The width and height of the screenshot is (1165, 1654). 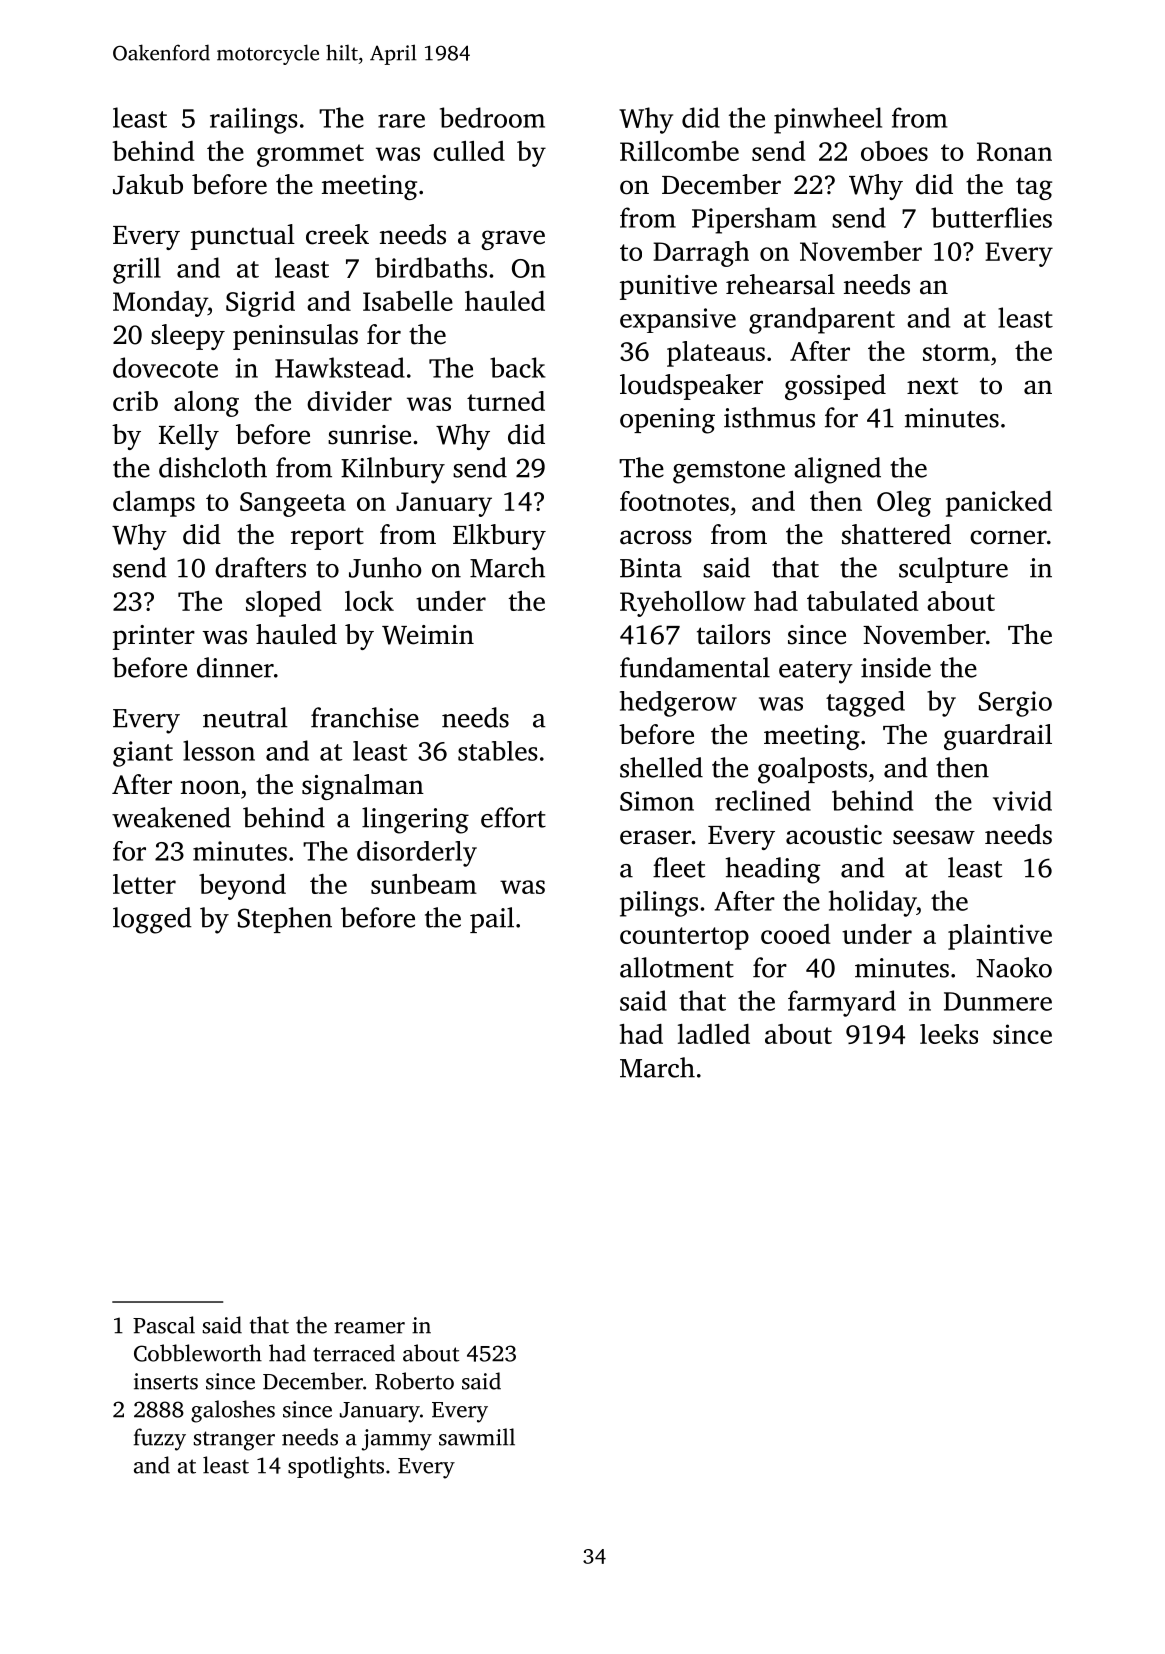 What do you see at coordinates (424, 884) in the screenshot?
I see `sunbeam` at bounding box center [424, 884].
